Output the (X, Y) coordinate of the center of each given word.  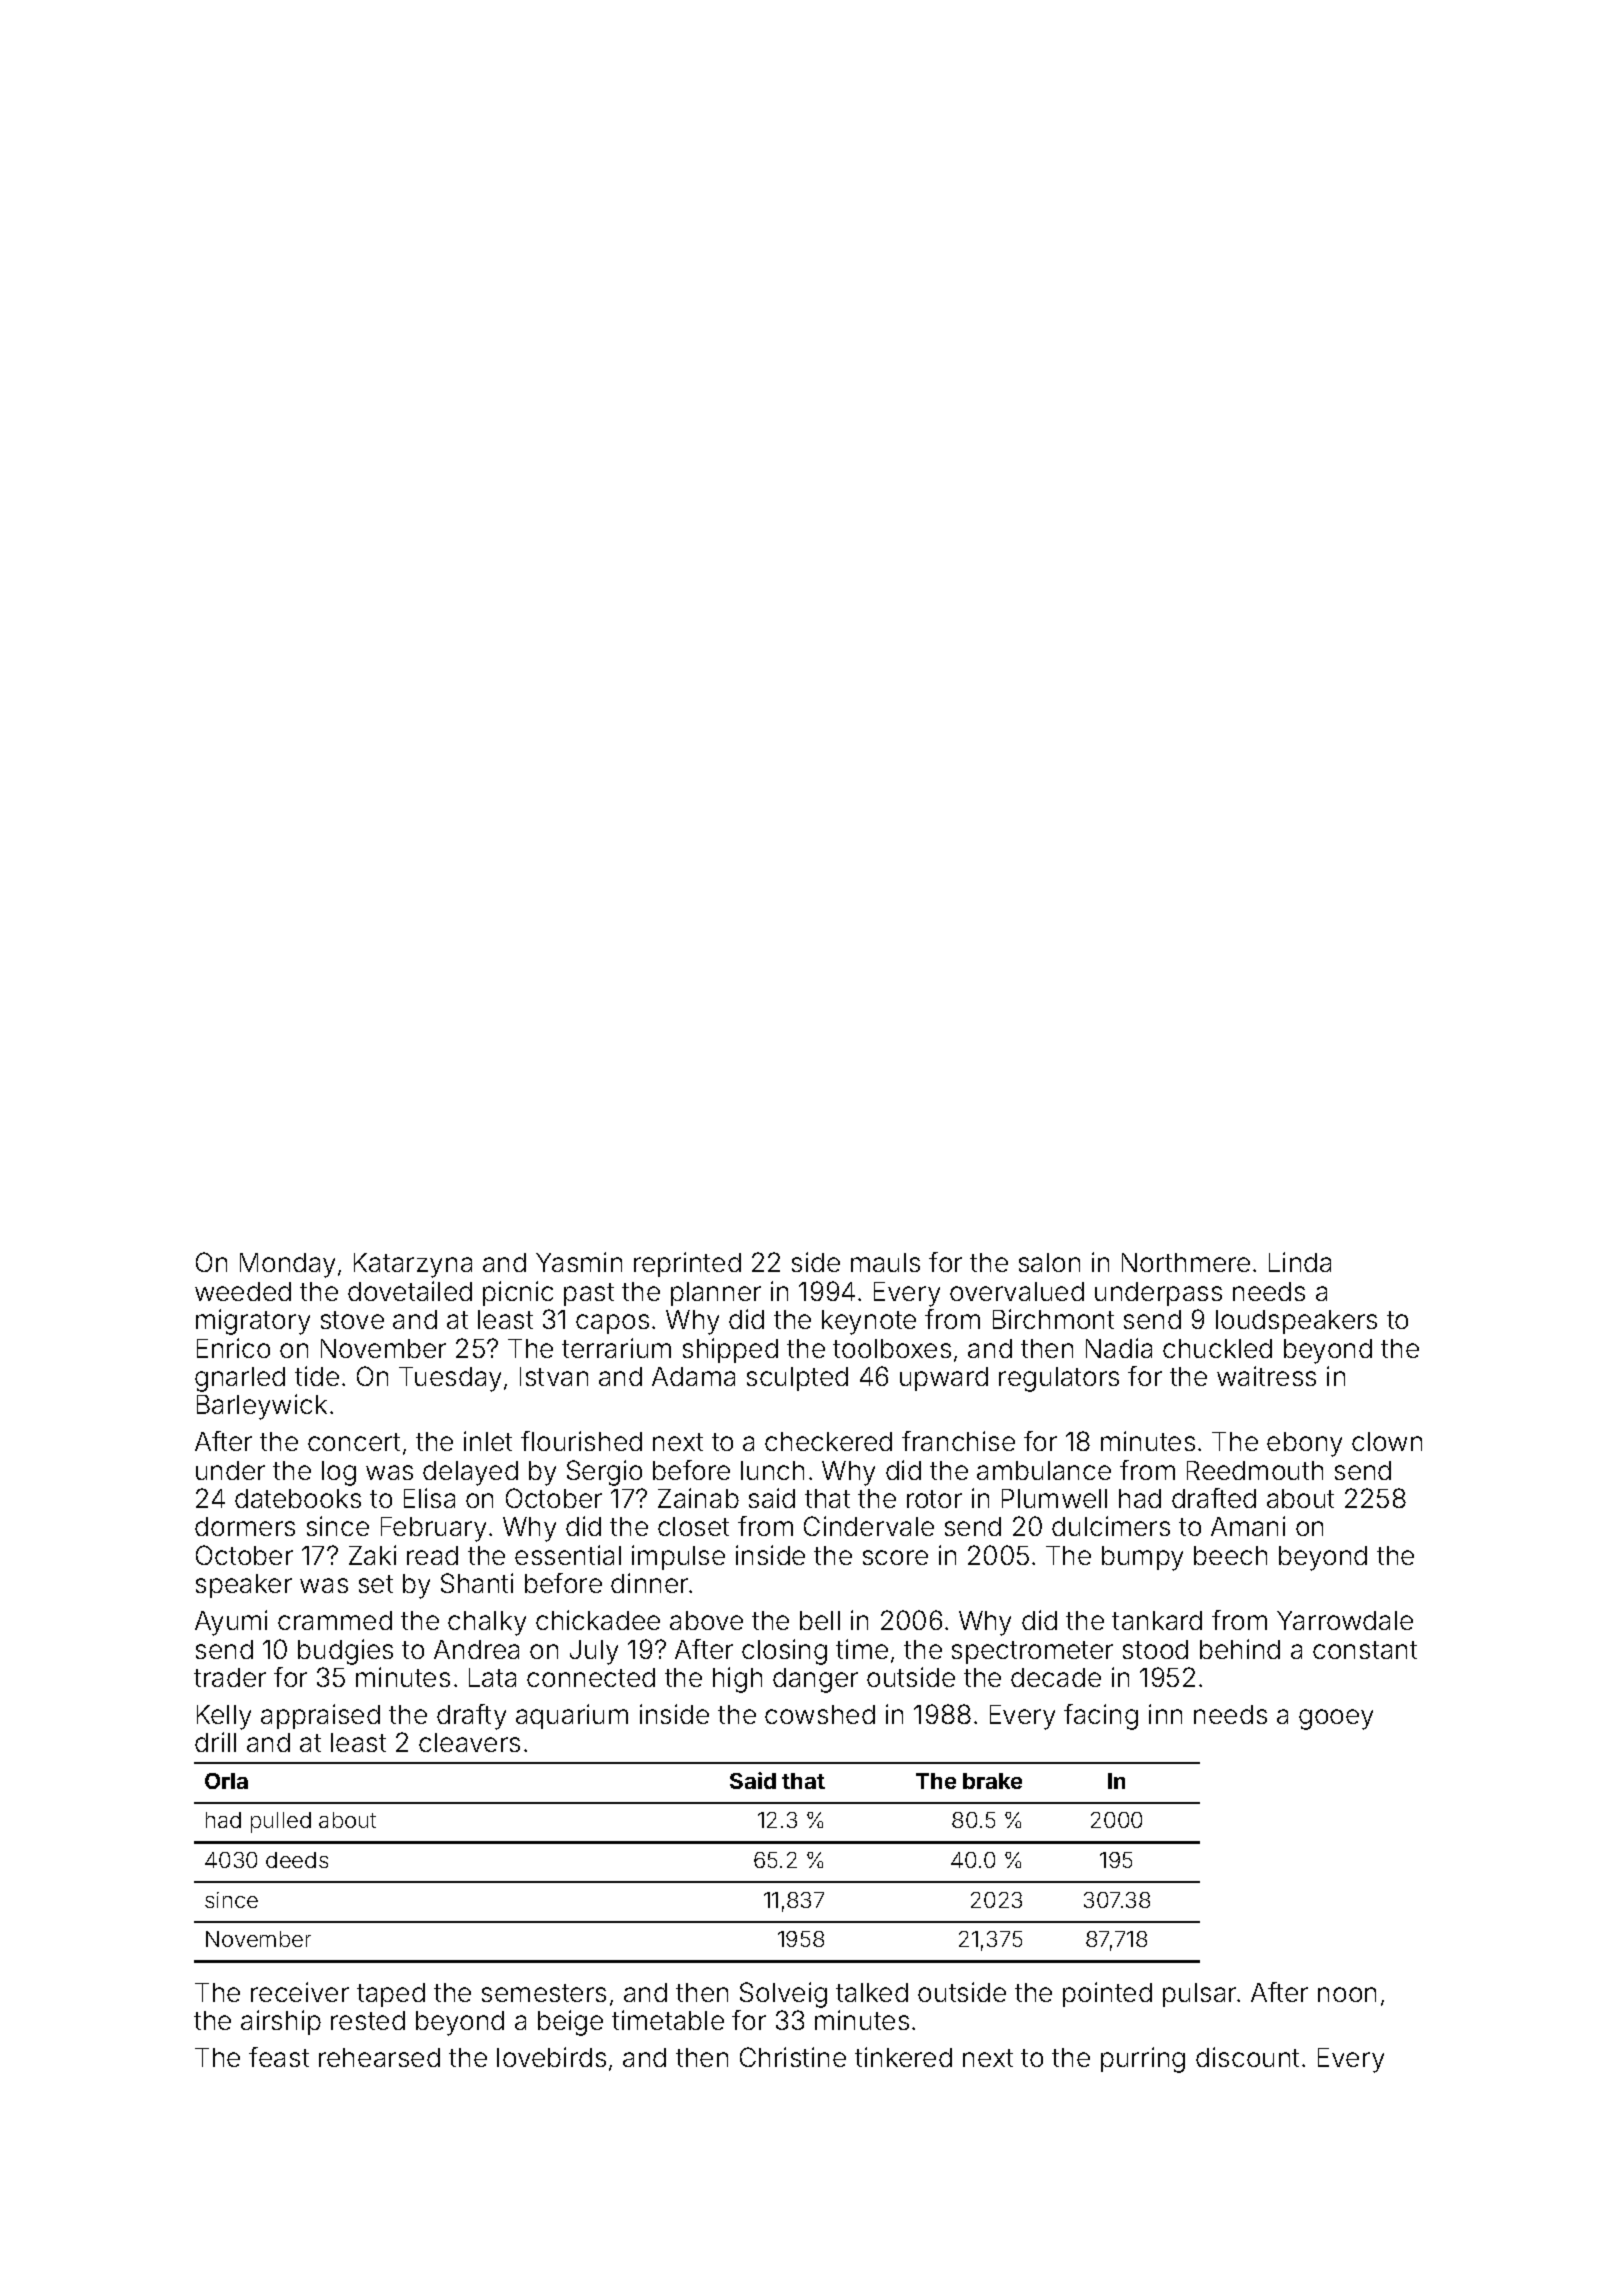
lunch (772, 1470)
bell (820, 1620)
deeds (297, 1860)
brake (992, 1781)
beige (570, 2023)
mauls (885, 1262)
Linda (1300, 1262)
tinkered (903, 2057)
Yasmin (579, 1262)
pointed (1107, 1994)
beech (1230, 1555)
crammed (335, 1620)
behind (1240, 1649)
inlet (488, 1441)
